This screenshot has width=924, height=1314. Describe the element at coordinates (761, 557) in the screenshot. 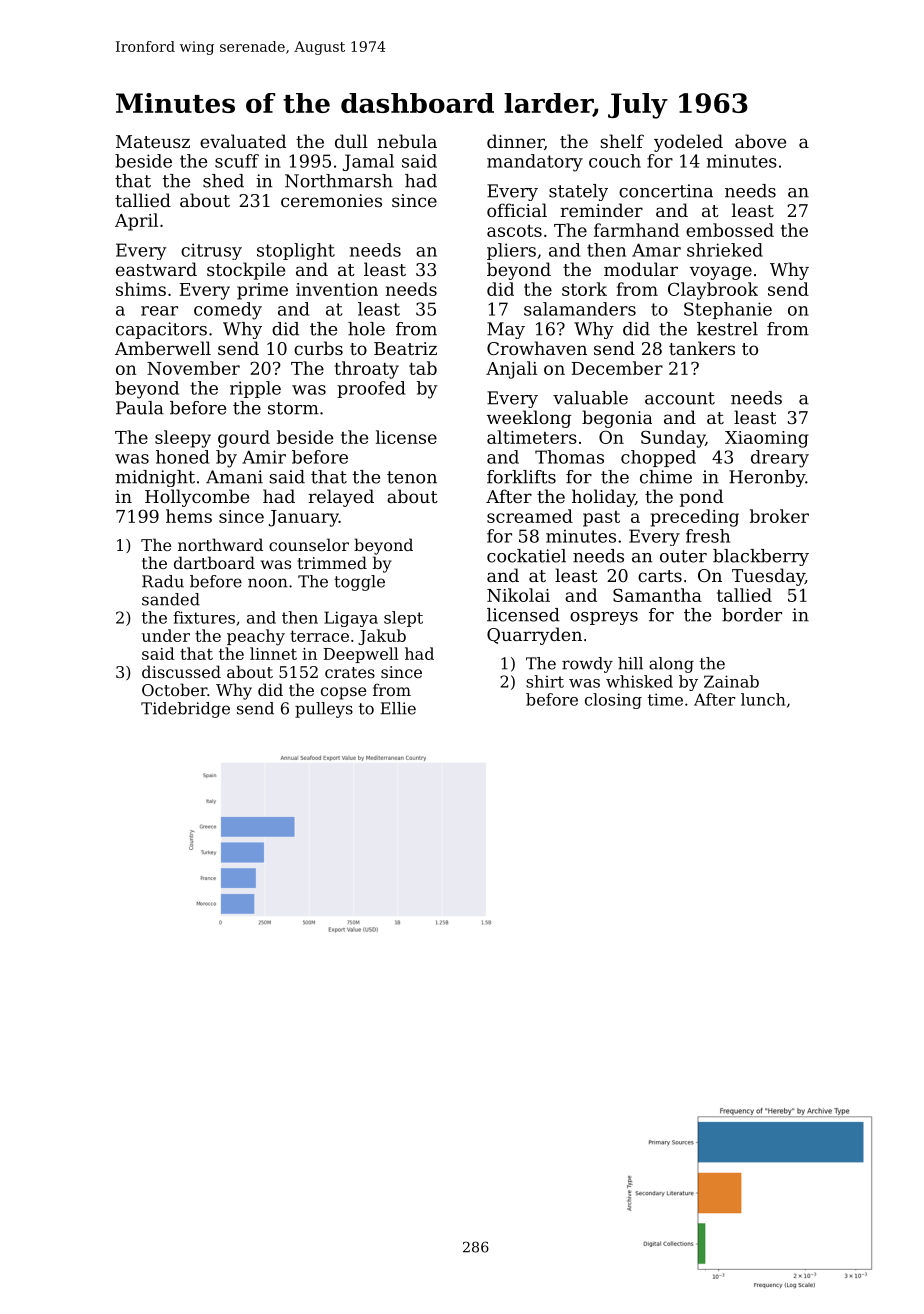

I see `blackberry` at that location.
